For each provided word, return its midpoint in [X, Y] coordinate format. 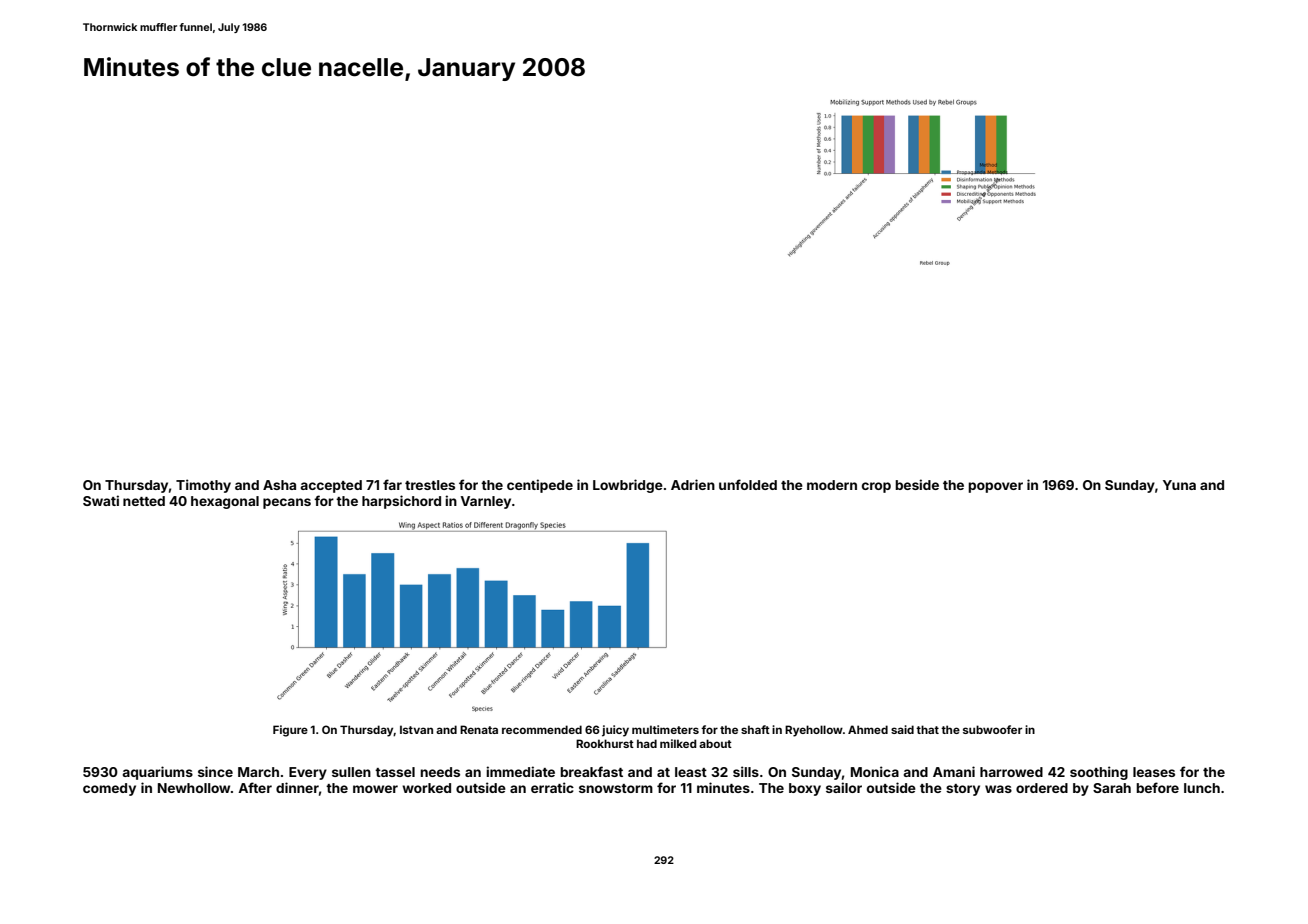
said [902, 729]
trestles [430, 485]
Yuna [1179, 485]
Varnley [486, 502]
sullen [351, 772]
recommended [542, 729]
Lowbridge [628, 486]
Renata [479, 729]
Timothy [203, 486]
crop [876, 487]
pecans [287, 503]
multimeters [665, 729]
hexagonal [225, 502]
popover [995, 487]
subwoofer [992, 729]
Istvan [416, 729]
